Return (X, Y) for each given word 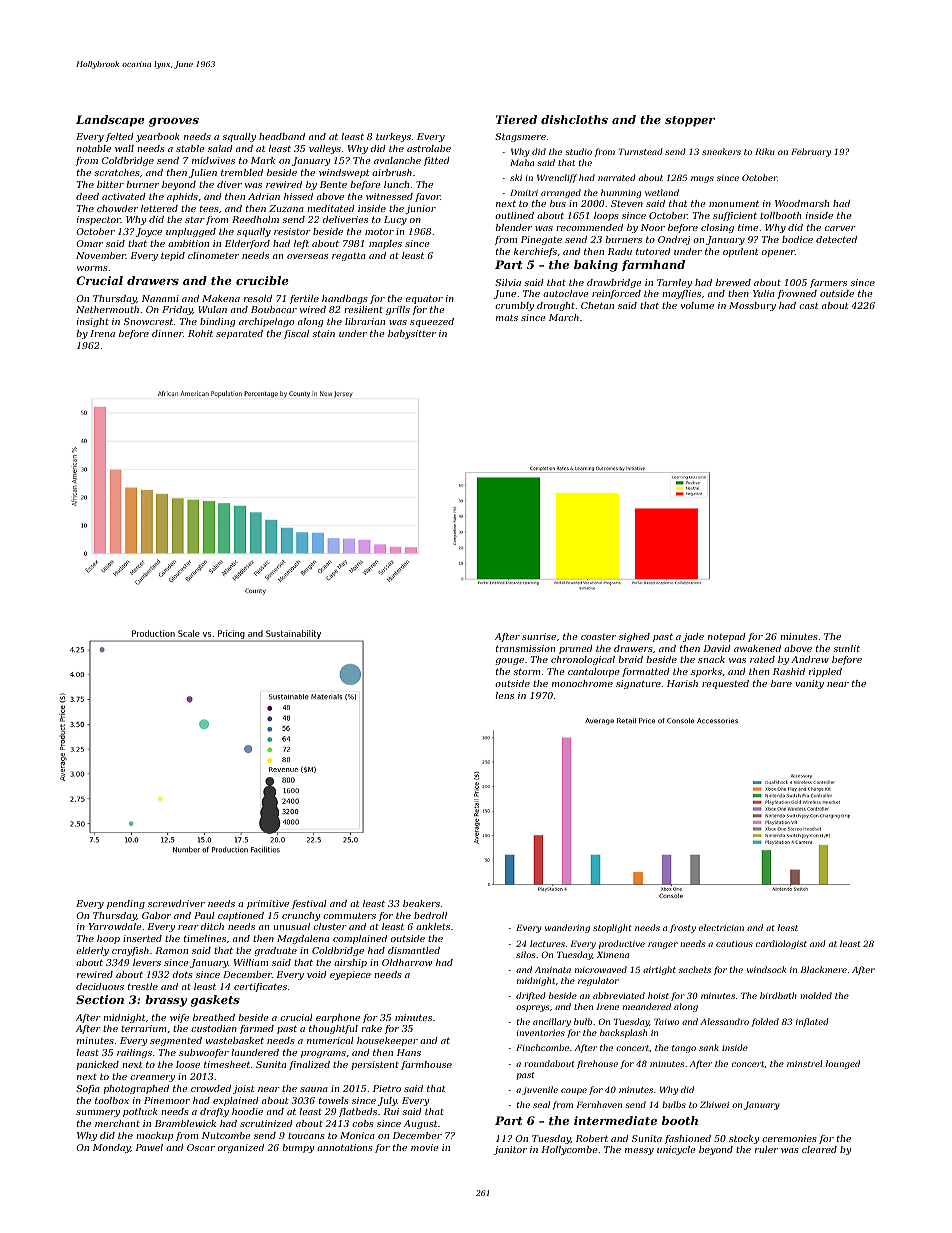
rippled (825, 672)
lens (504, 695)
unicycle (676, 1150)
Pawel (149, 1147)
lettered (159, 208)
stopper (690, 121)
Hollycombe (569, 1150)
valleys (325, 149)
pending (126, 904)
